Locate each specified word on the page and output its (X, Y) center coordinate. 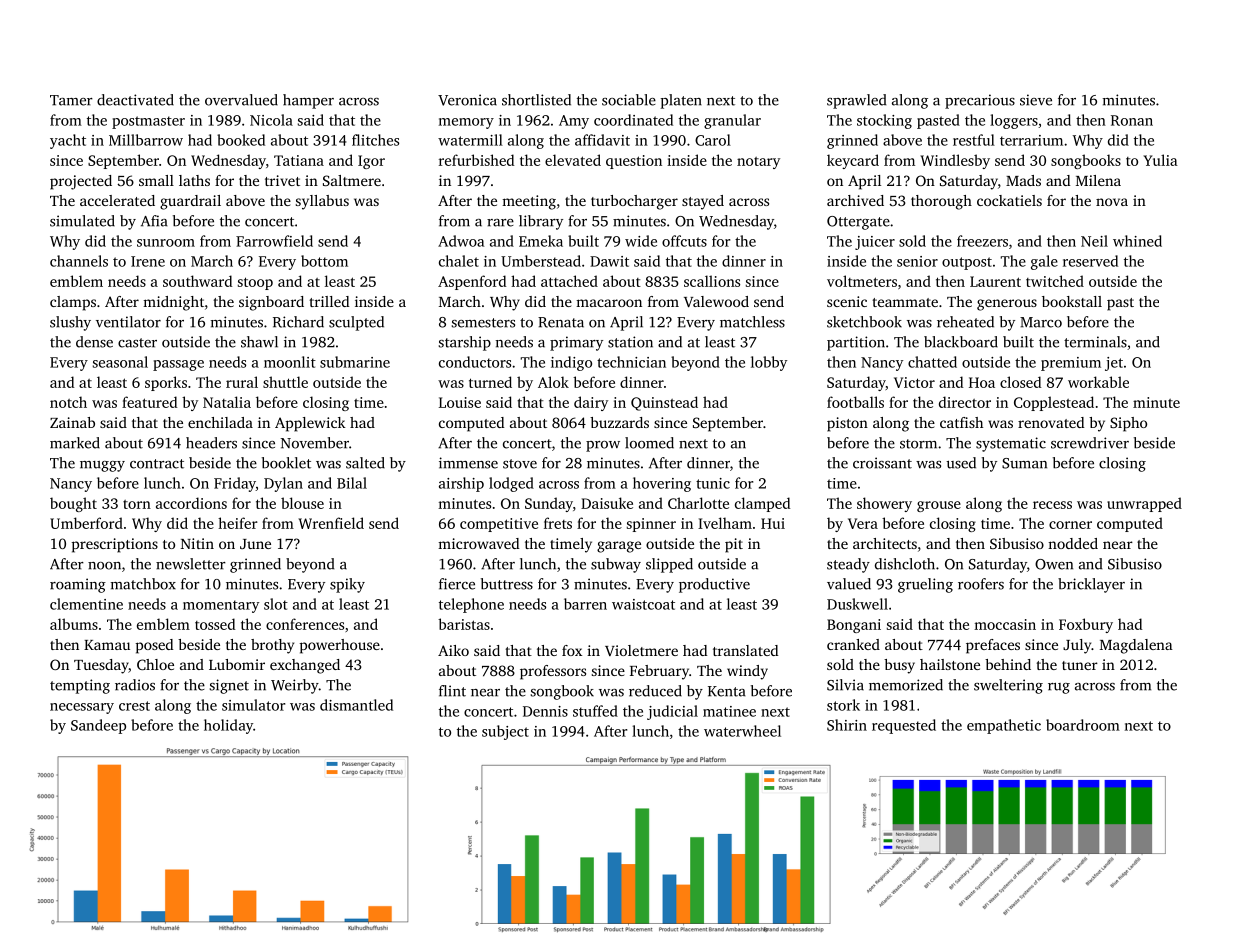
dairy (591, 403)
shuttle (285, 382)
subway (616, 565)
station (630, 342)
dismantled (356, 705)
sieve (1036, 100)
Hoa (982, 382)
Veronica (467, 100)
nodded (1073, 543)
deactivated (135, 100)
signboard (271, 303)
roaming (78, 585)
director (965, 402)
